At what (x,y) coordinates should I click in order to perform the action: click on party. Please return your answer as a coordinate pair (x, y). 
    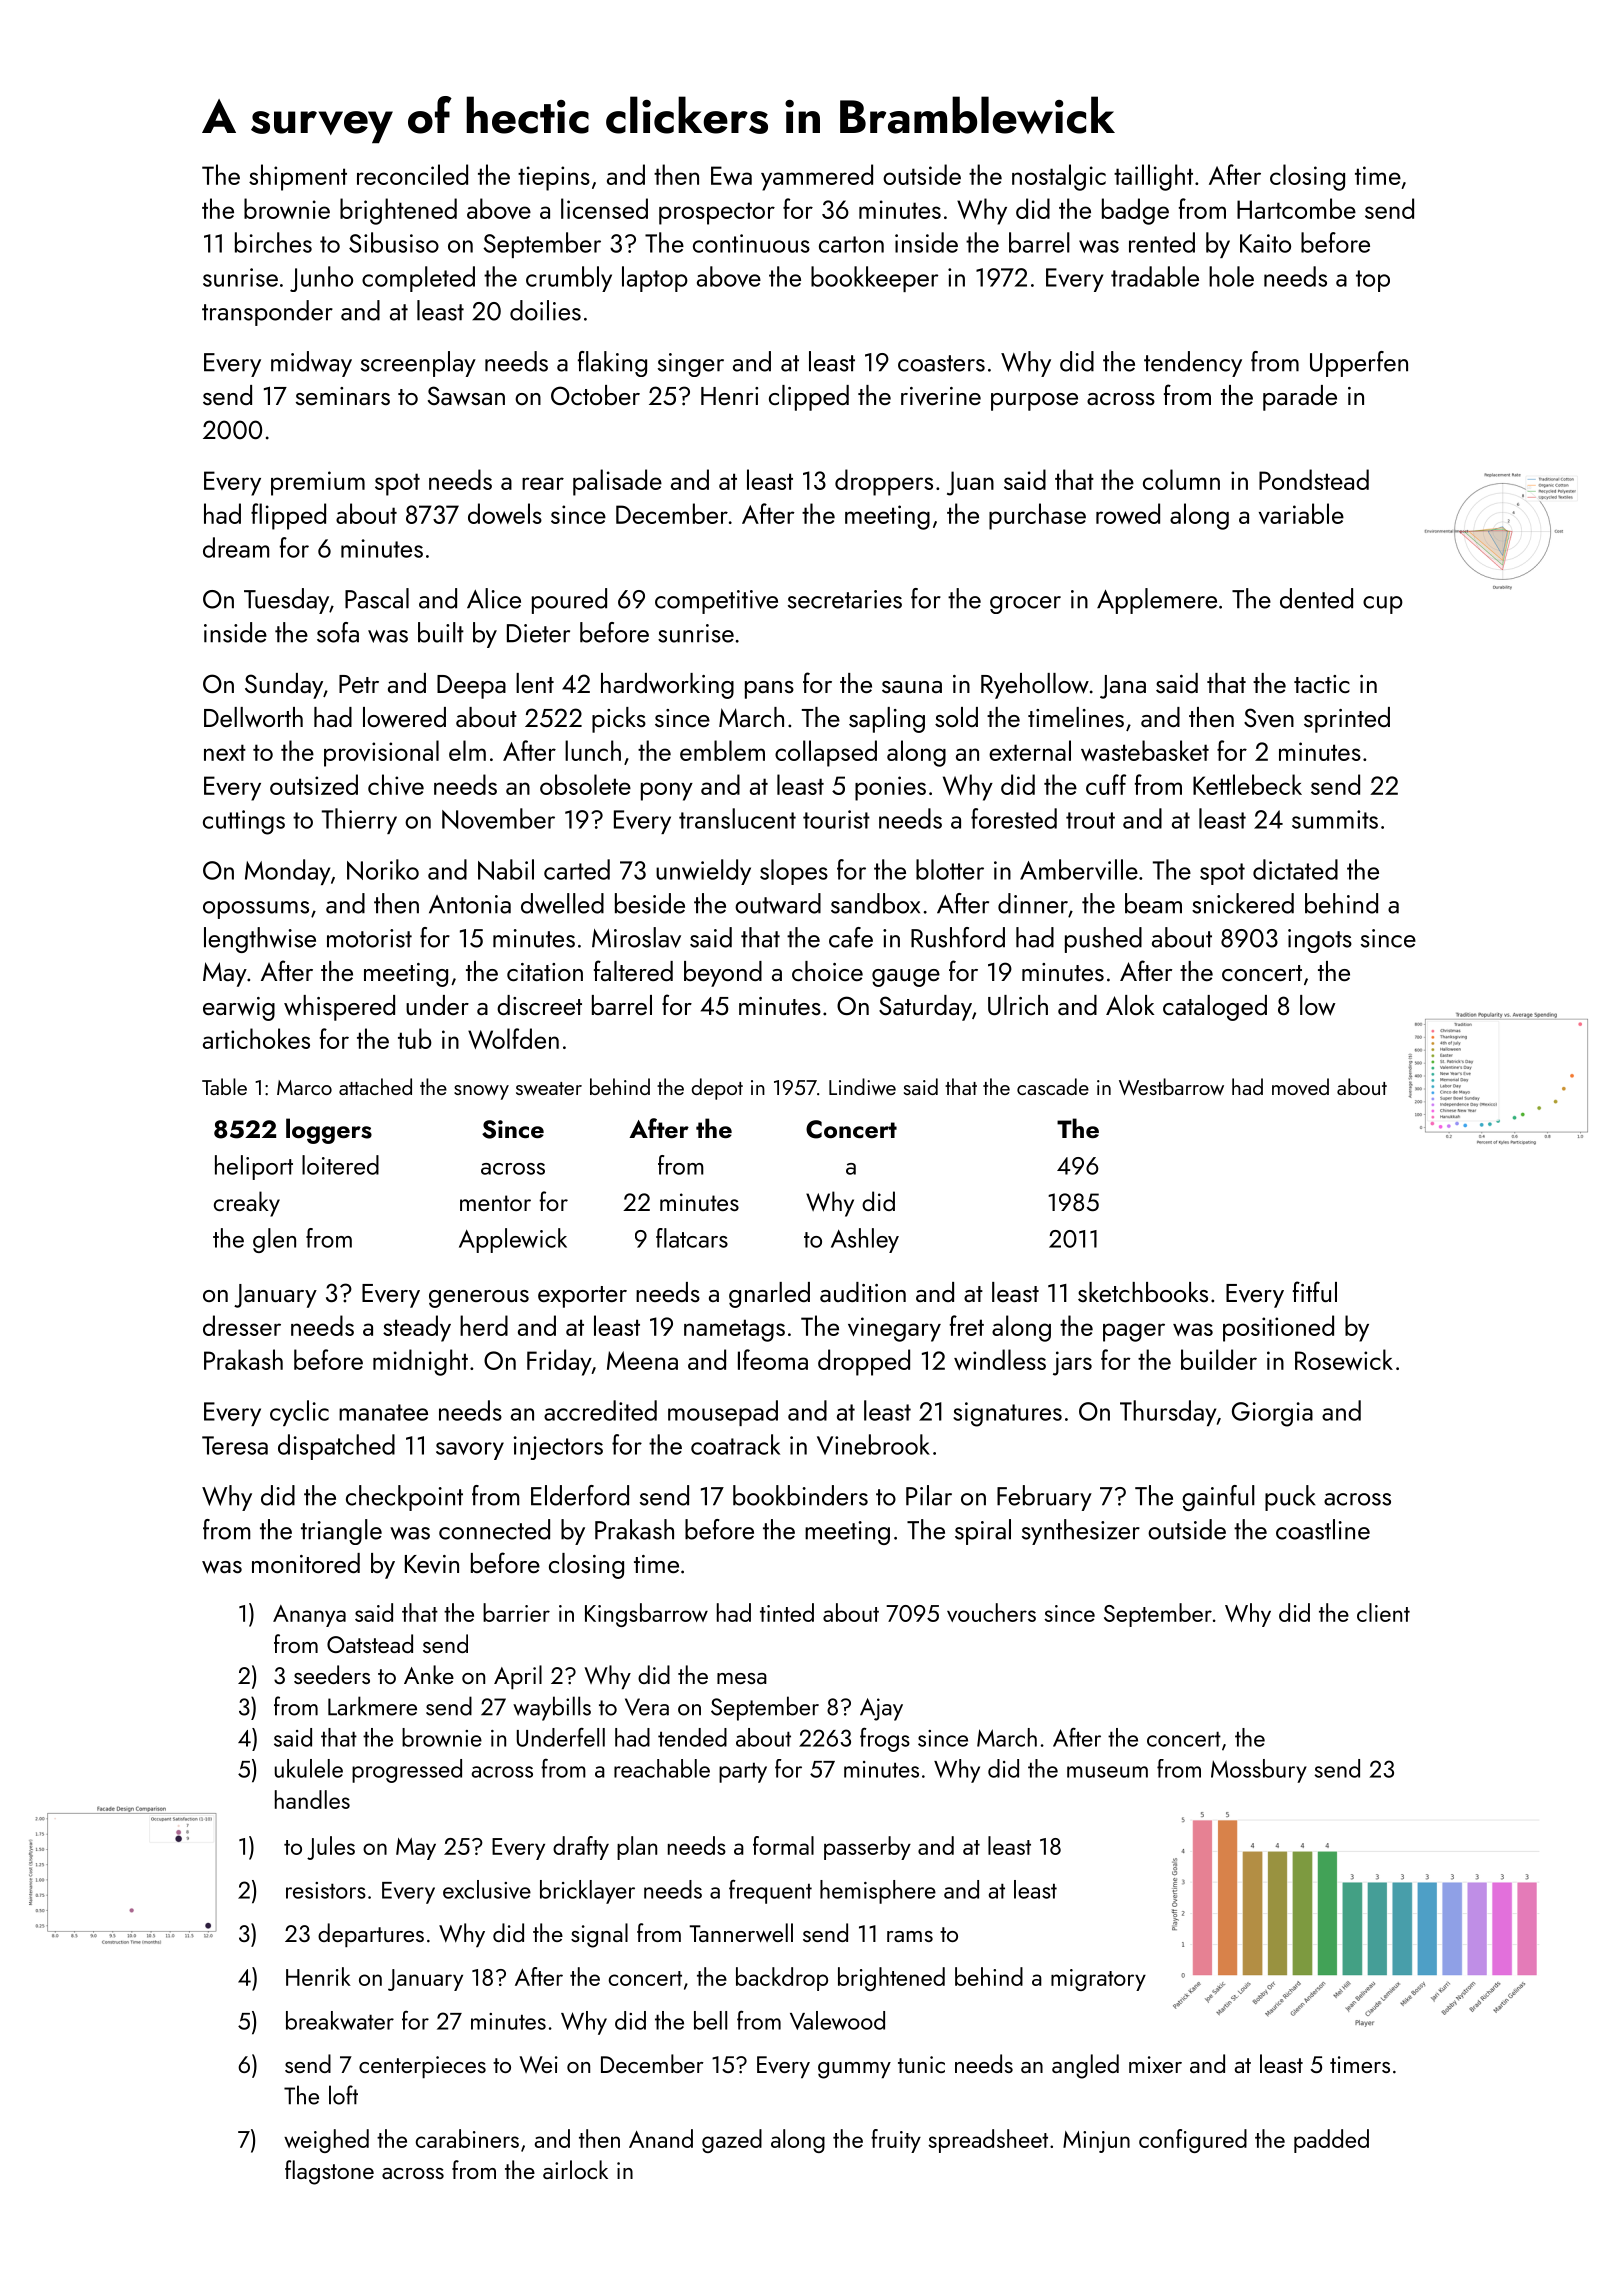
    Looking at the image, I should click on (743, 1772).
